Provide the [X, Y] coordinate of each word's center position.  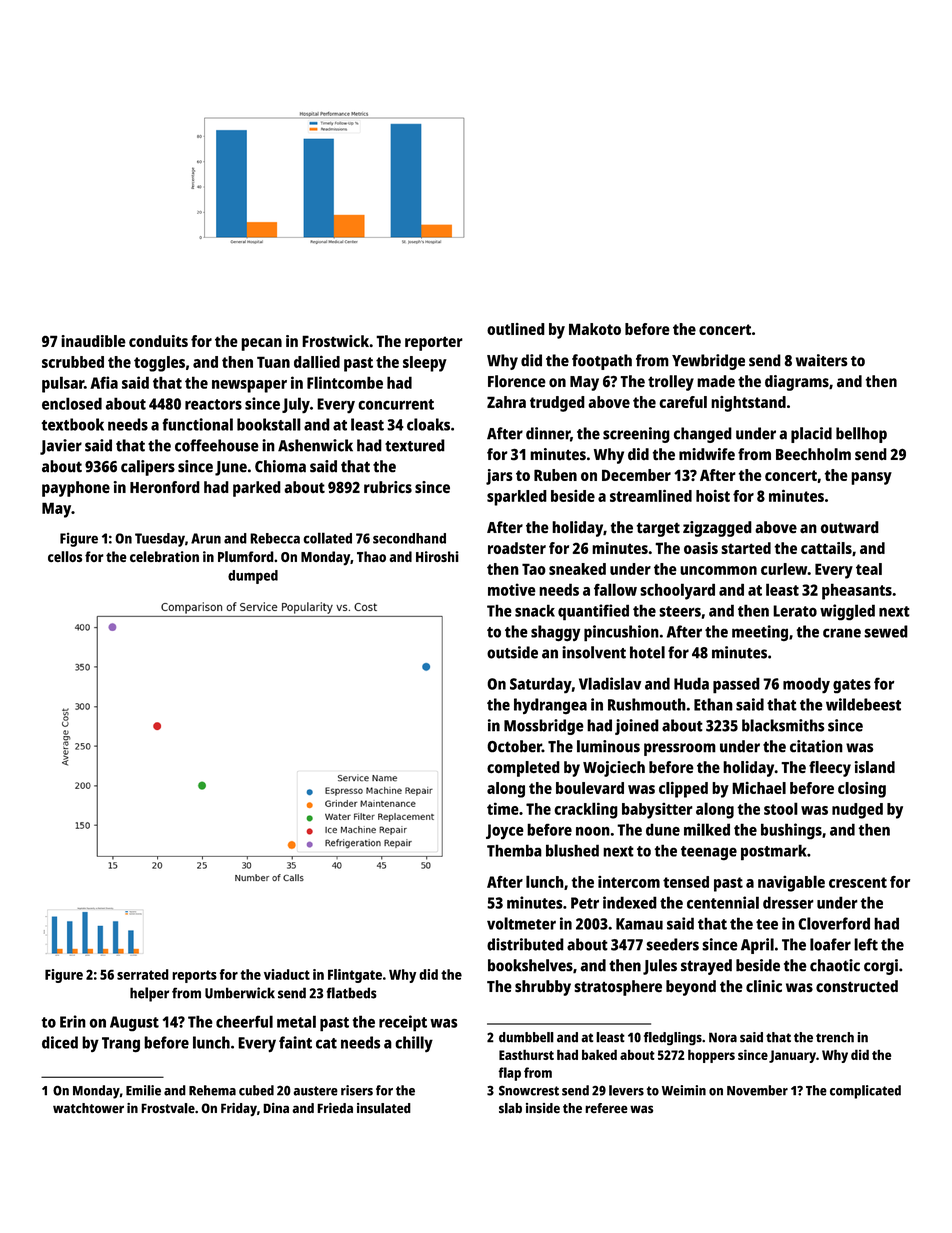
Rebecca [275, 538]
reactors [213, 404]
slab [510, 1108]
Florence [517, 381]
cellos [65, 556]
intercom [629, 881]
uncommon [718, 570]
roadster [517, 548]
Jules [660, 967]
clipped [683, 790]
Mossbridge [544, 727]
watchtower [88, 1108]
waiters [822, 360]
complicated [865, 1092]
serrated [143, 974]
